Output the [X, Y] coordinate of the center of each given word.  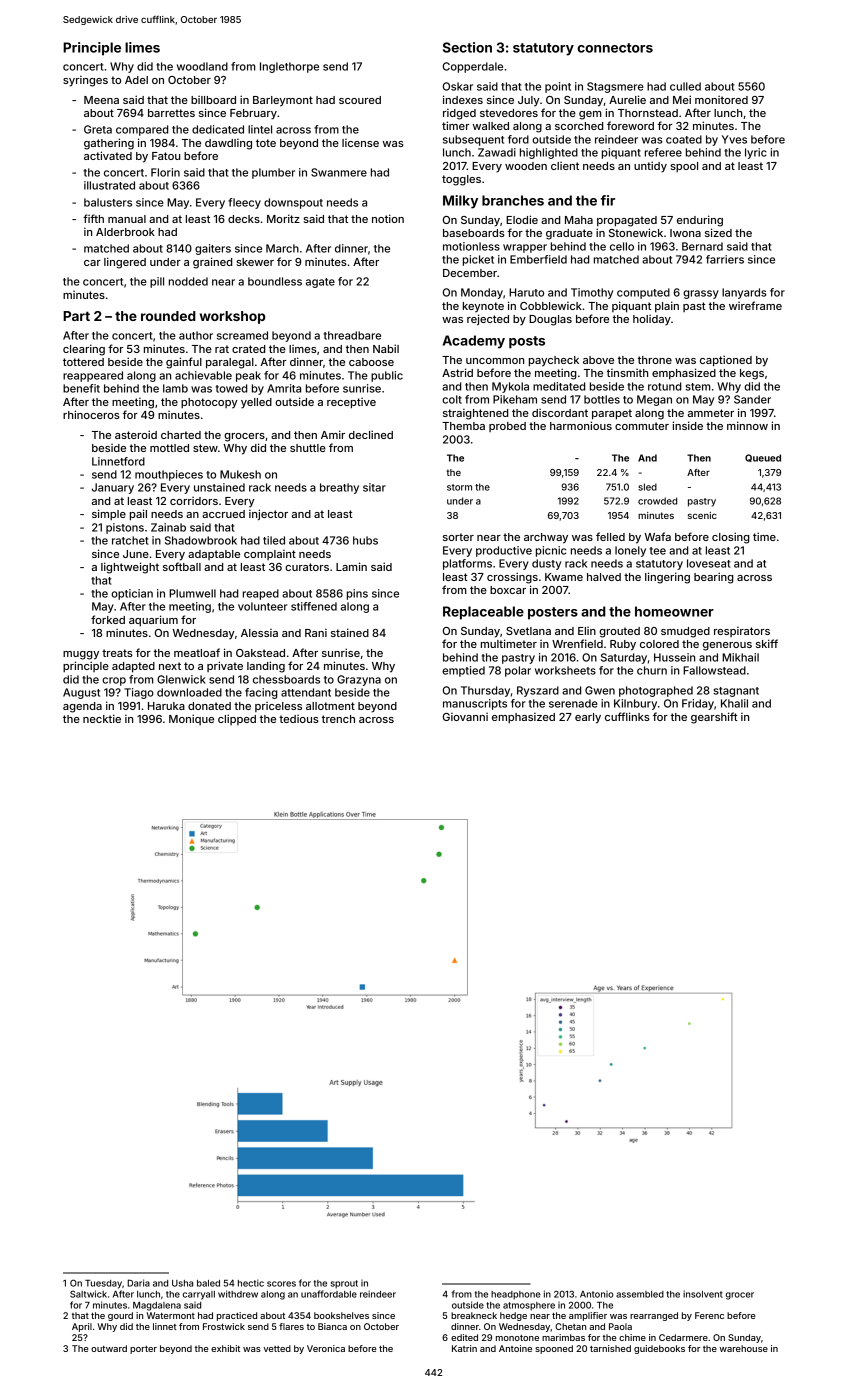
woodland [202, 66]
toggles [461, 180]
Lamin [351, 566]
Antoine [515, 1348]
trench [338, 719]
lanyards [744, 293]
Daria [138, 1283]
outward [109, 1348]
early [588, 718]
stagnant [736, 692]
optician [132, 594]
